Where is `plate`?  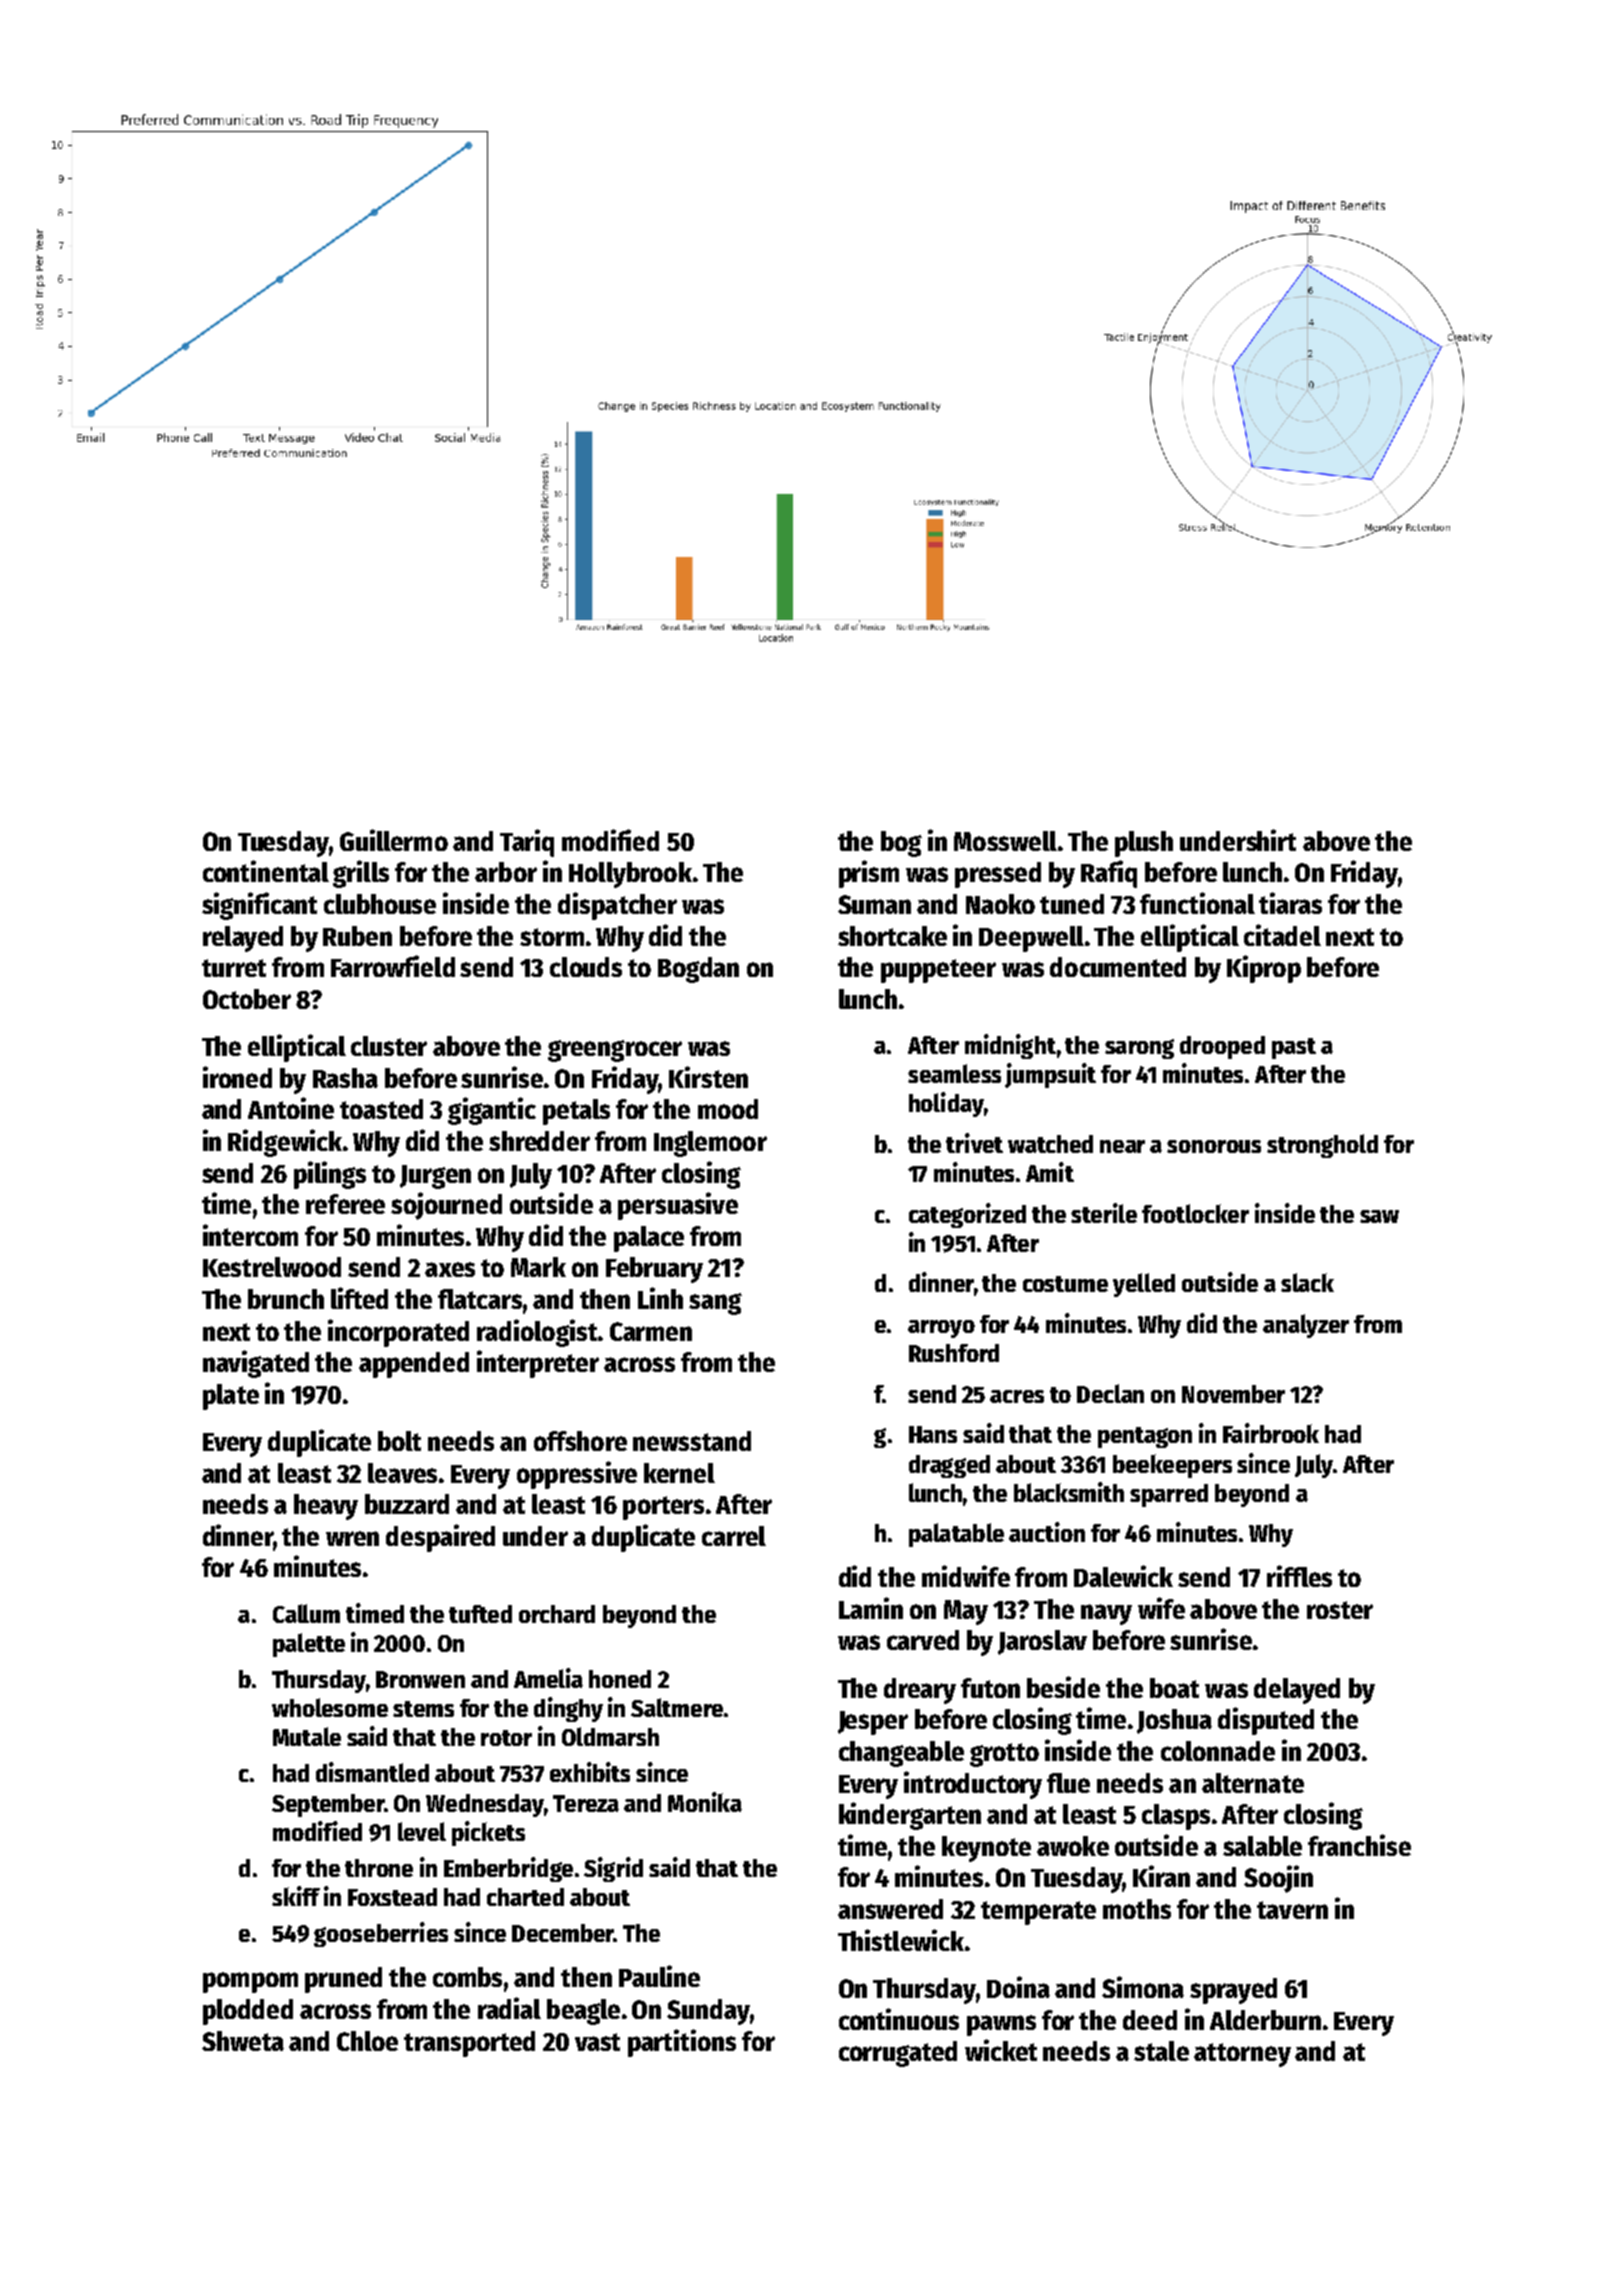
plate is located at coordinates (231, 1397).
